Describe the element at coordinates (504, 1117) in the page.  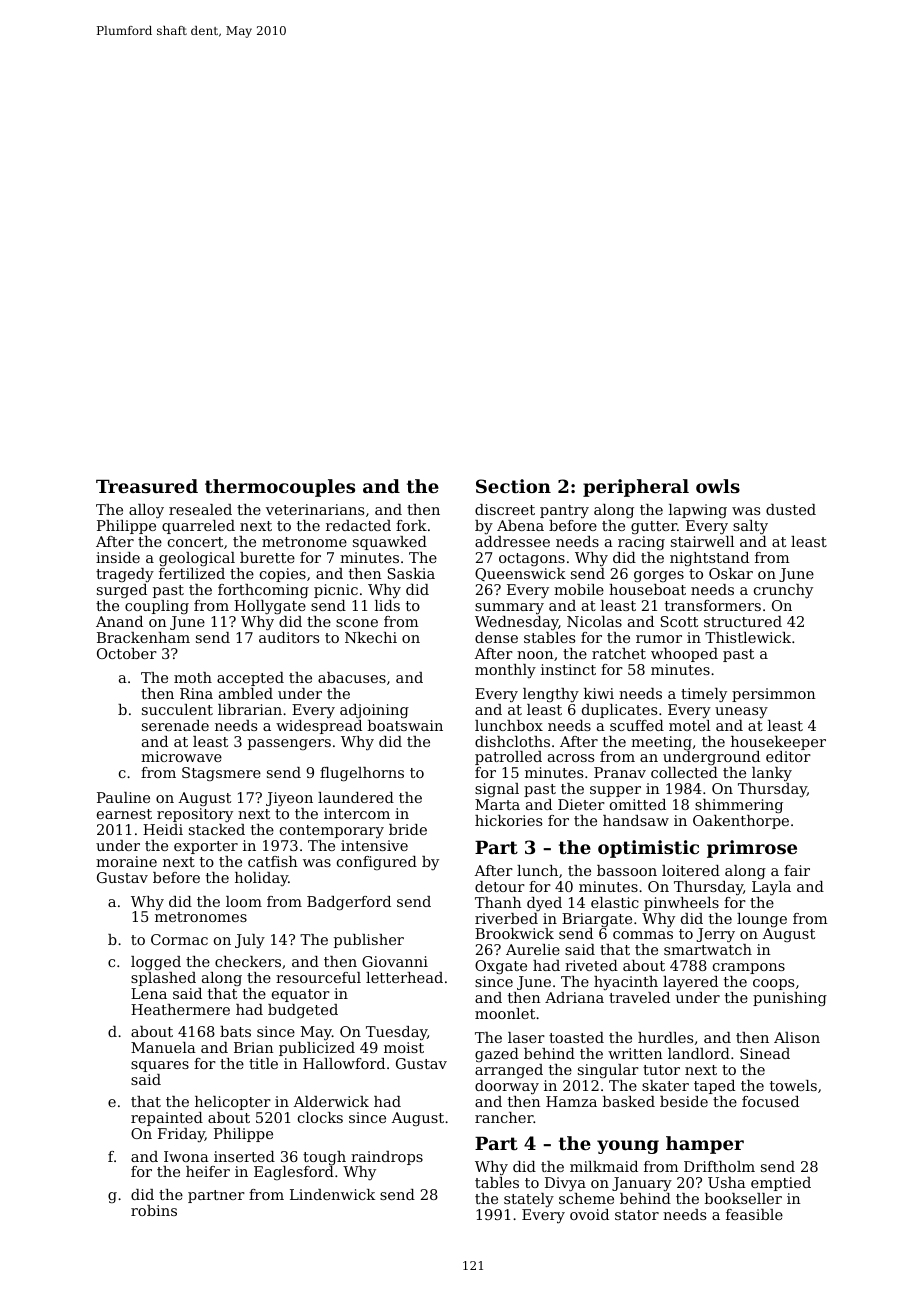
I see `rancher` at that location.
